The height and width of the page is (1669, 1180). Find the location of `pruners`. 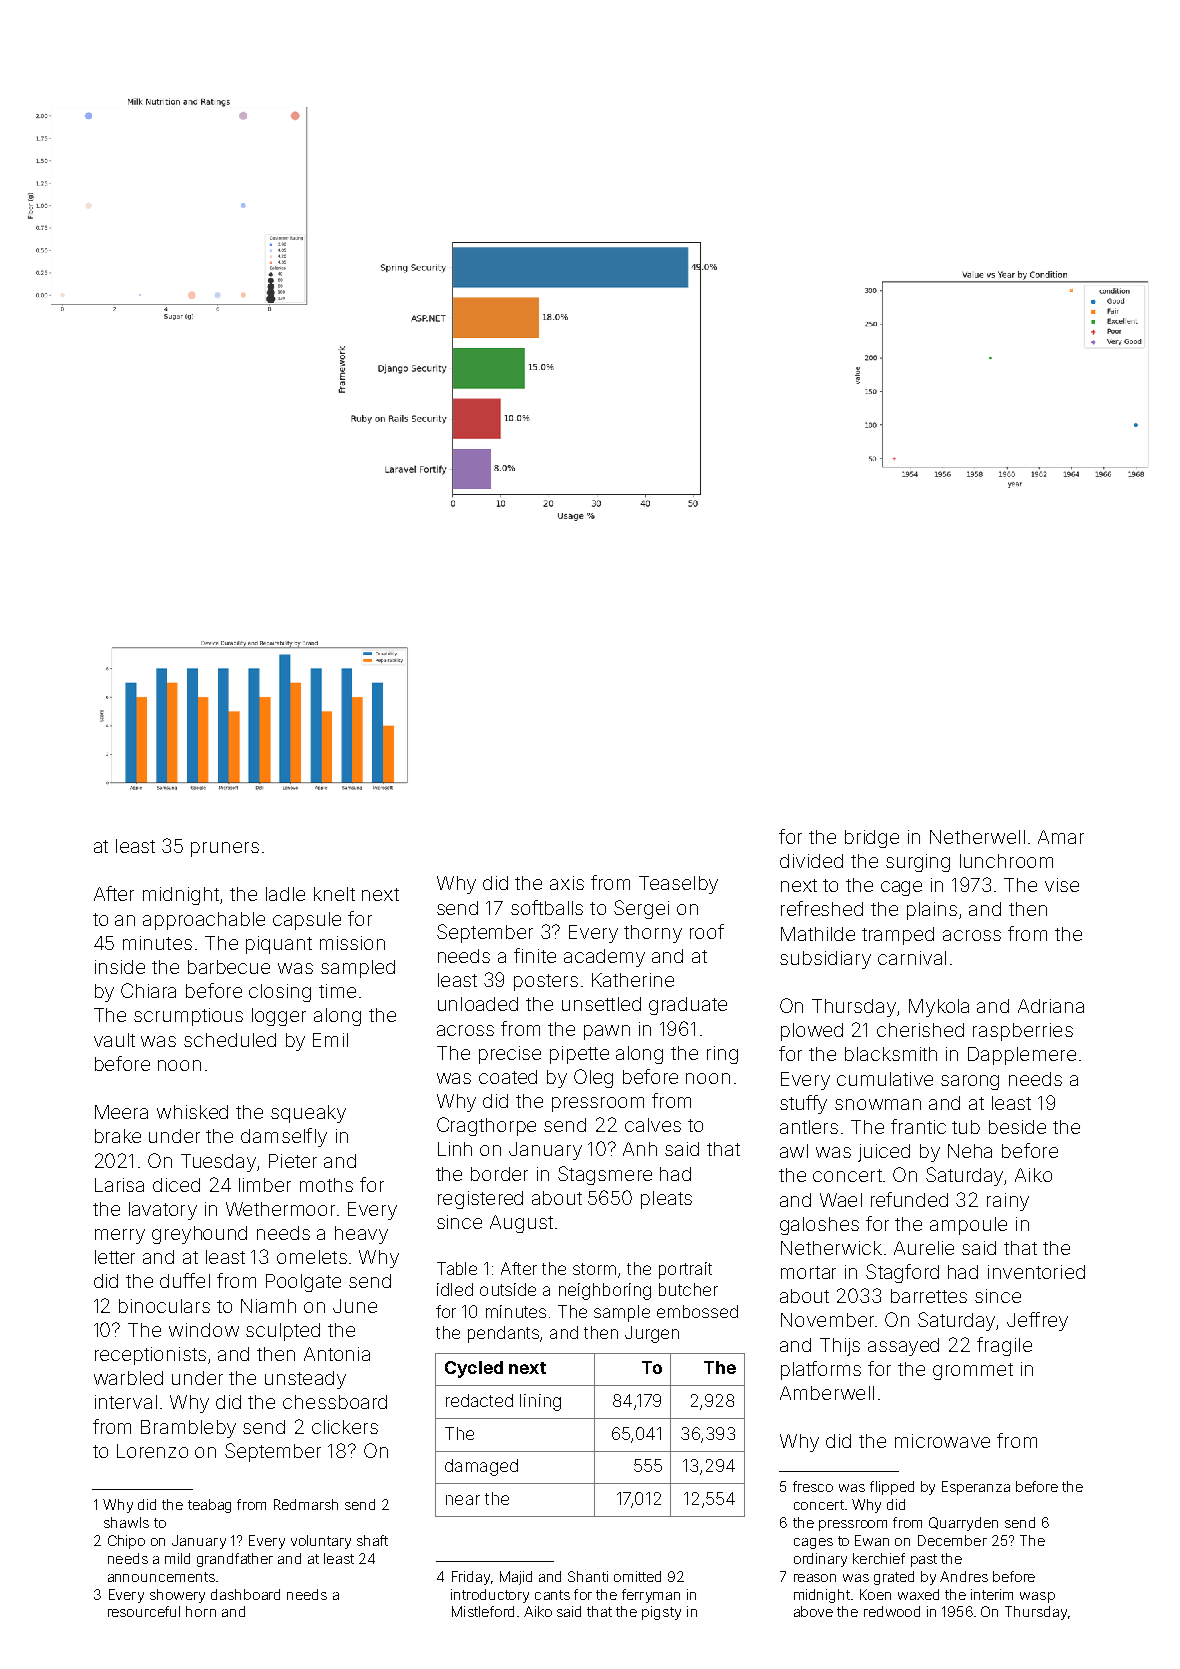

pruners is located at coordinates (225, 849).
